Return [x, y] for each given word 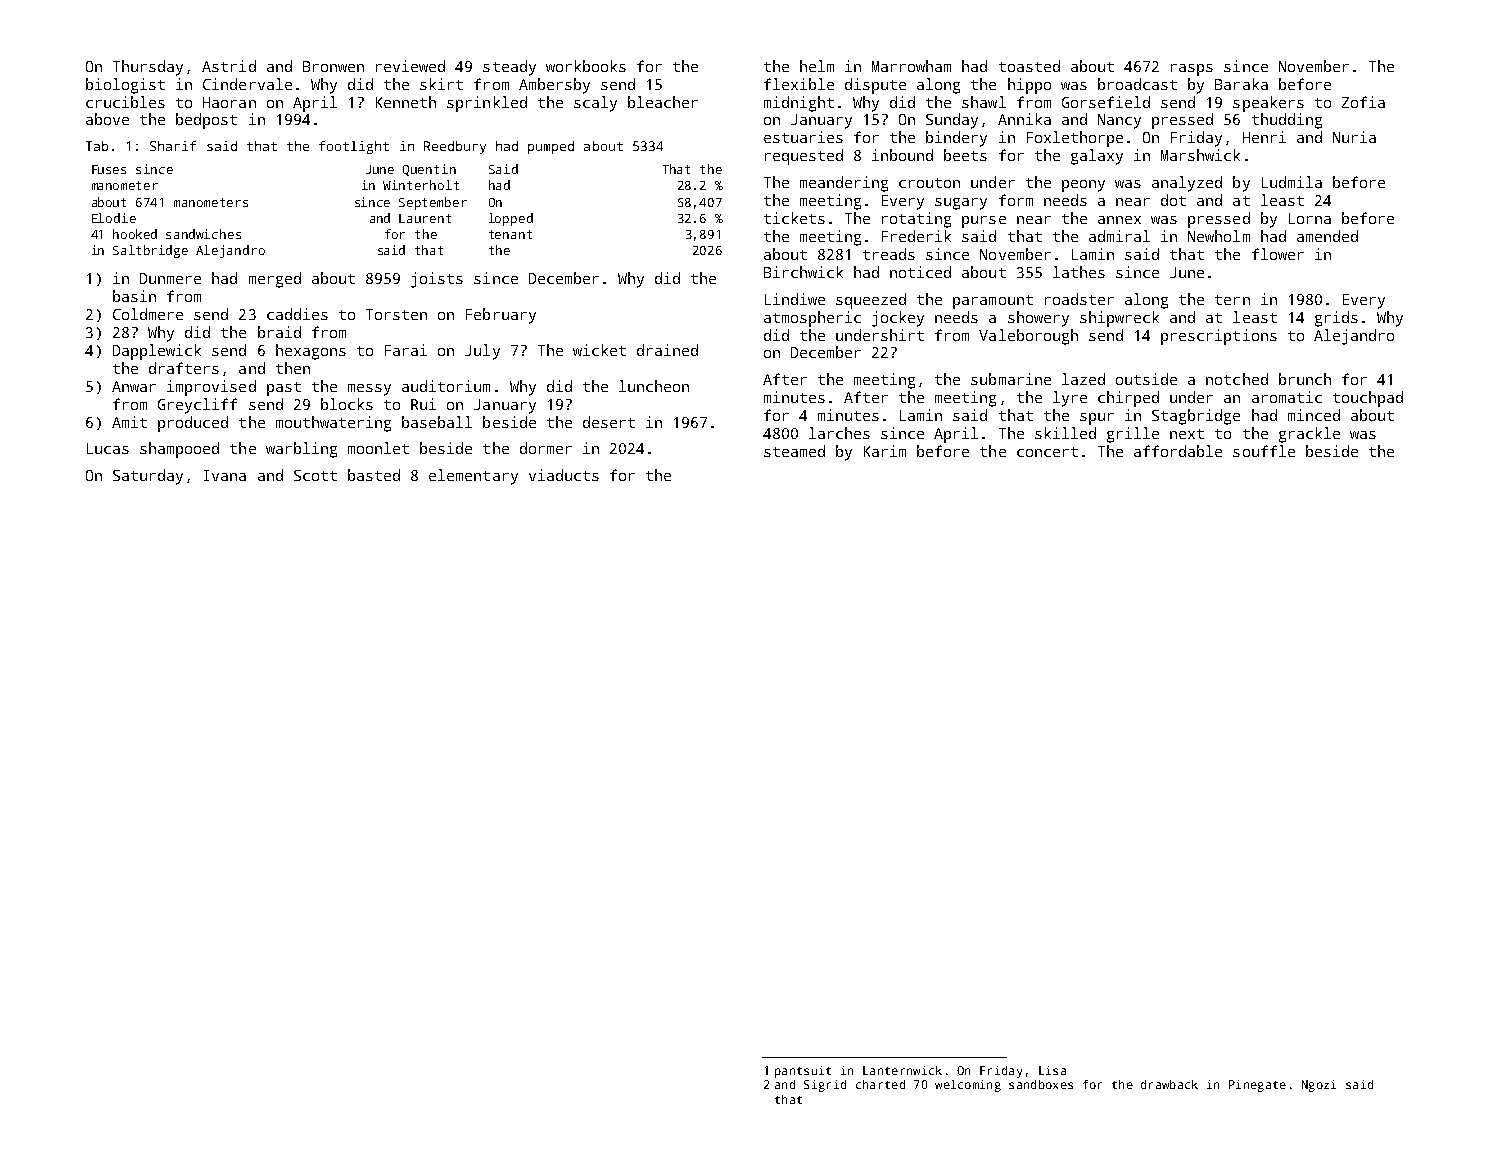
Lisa [1052, 1070]
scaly [595, 104]
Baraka [1241, 84]
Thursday [148, 68]
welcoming [968, 1086]
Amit [129, 422]
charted [880, 1084]
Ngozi [1319, 1086]
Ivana [225, 475]
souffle [1264, 451]
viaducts [564, 475]
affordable [1178, 451]
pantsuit [803, 1072]
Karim [885, 451]
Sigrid [825, 1086]
